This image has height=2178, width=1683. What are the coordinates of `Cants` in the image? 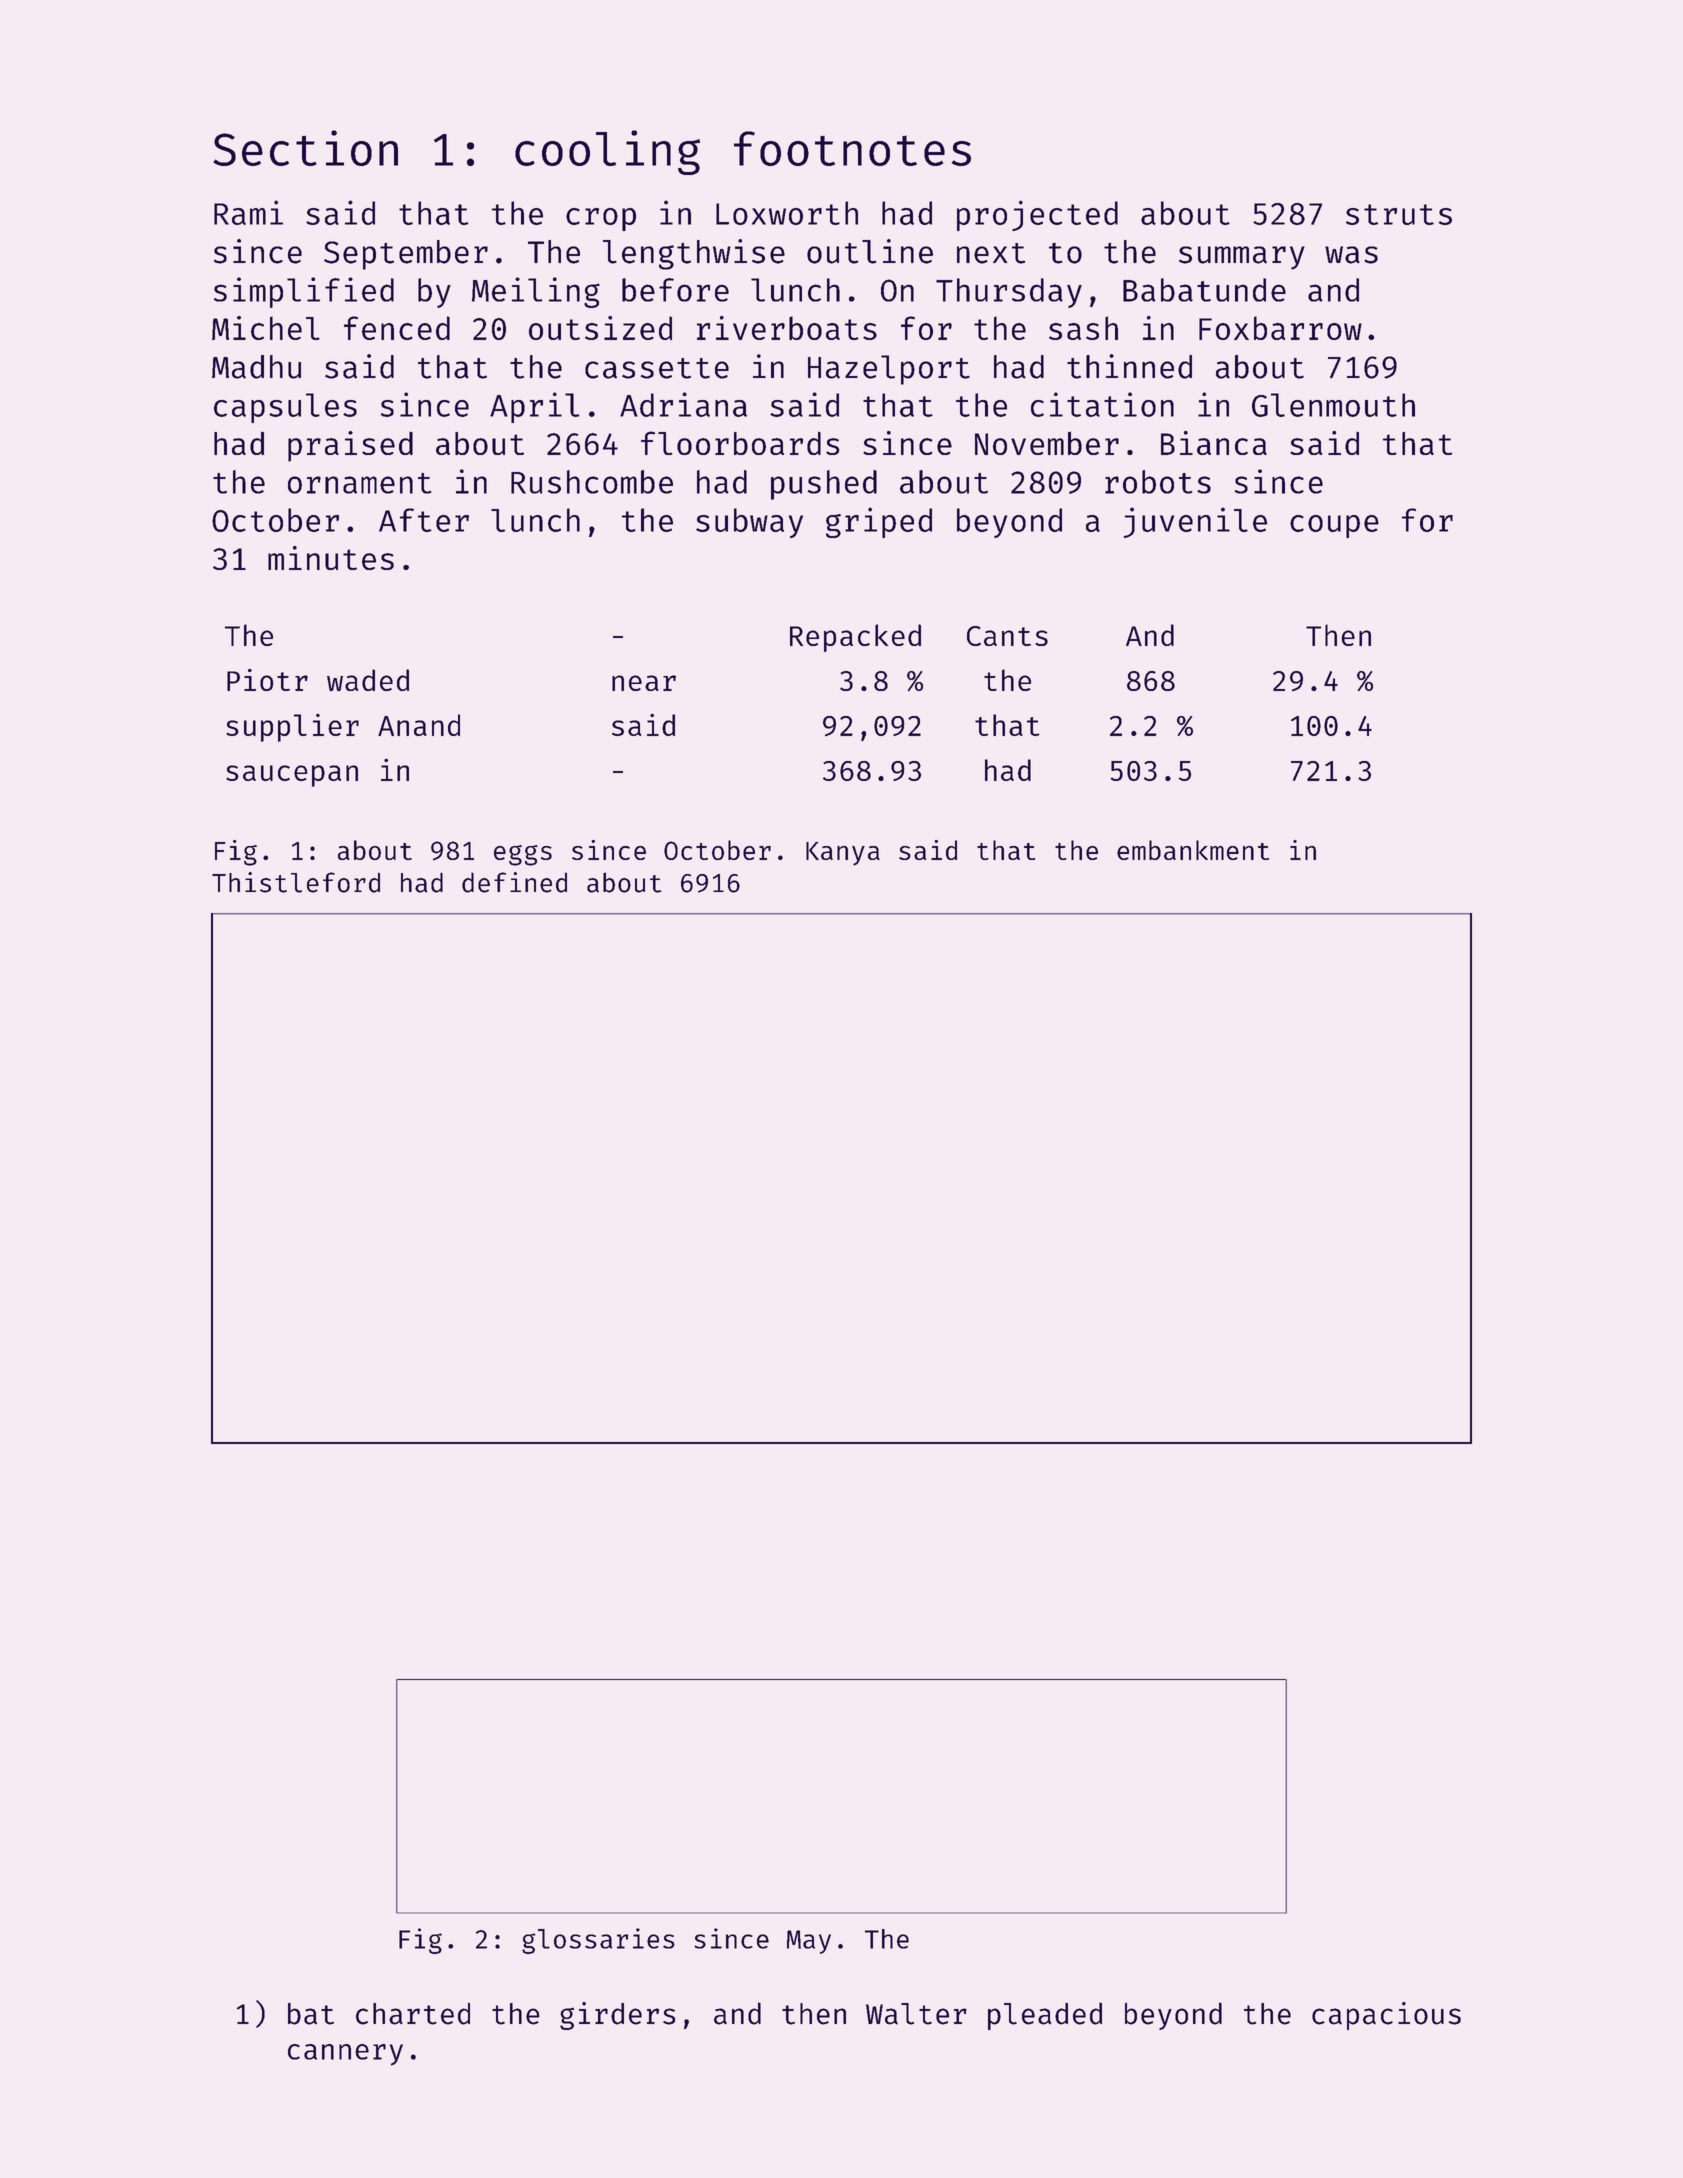 It's located at (1007, 636).
